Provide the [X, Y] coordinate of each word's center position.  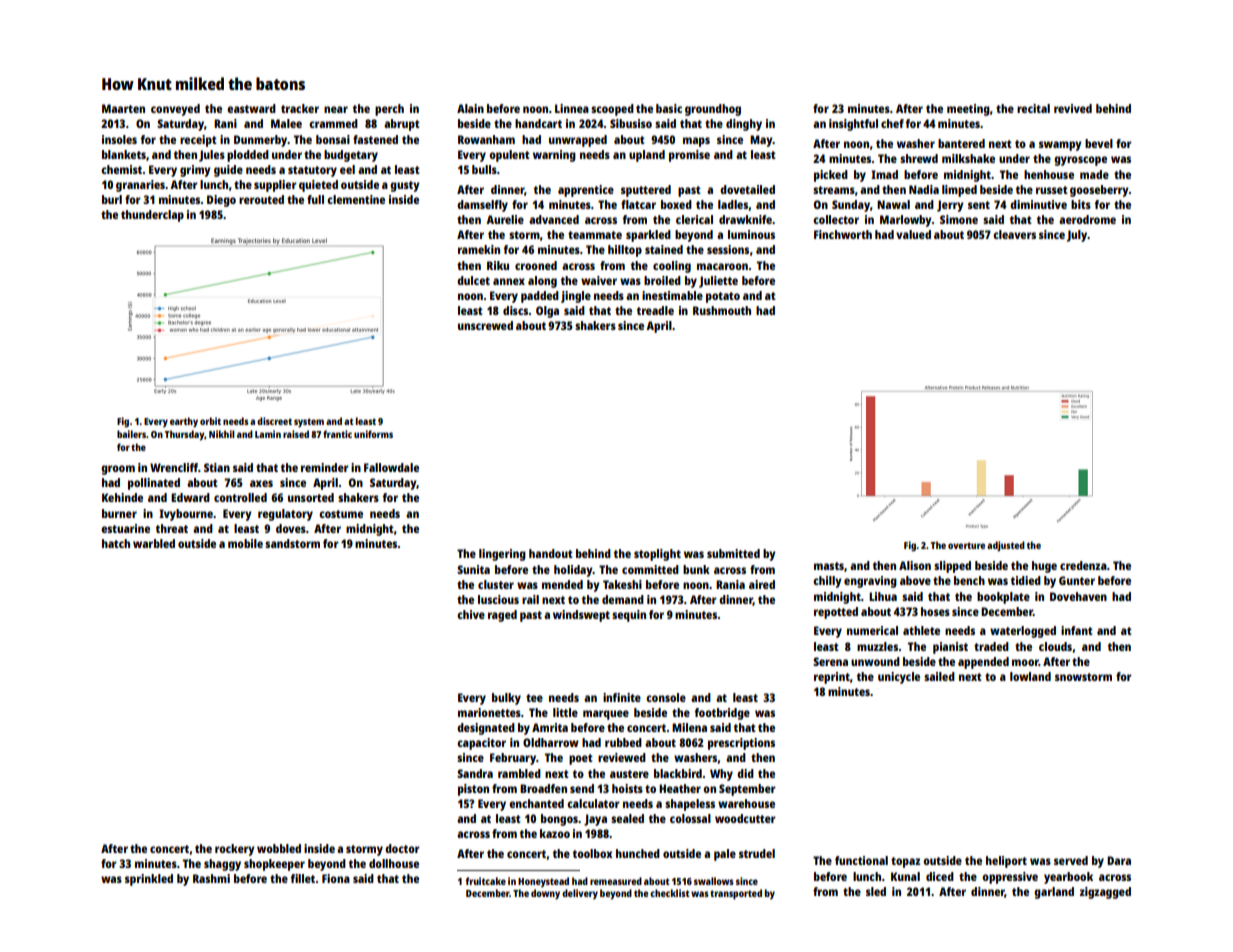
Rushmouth [722, 310]
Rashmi [211, 878]
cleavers [1014, 234]
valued [913, 234]
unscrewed [485, 325]
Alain [470, 108]
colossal [690, 818]
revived [1073, 108]
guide [228, 171]
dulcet [473, 280]
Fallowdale [391, 467]
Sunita [473, 569]
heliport [1006, 862]
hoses [935, 611]
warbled [154, 543]
